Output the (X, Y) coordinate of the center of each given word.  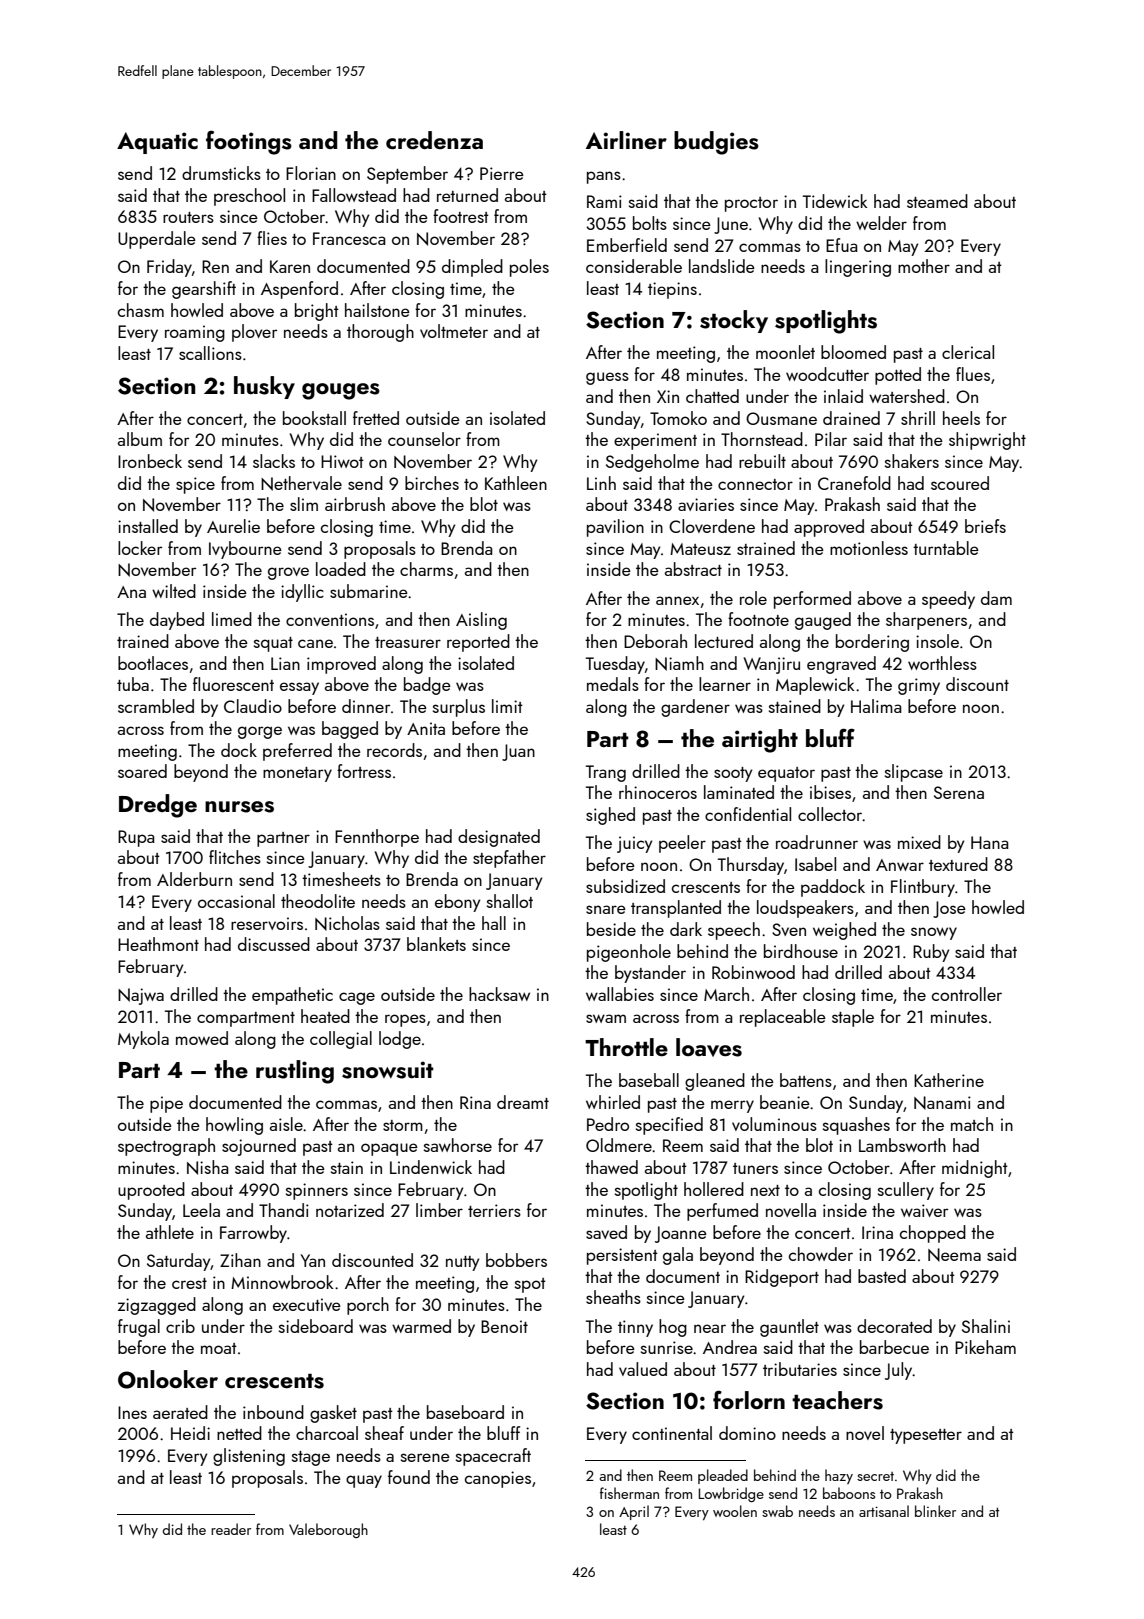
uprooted (151, 1191)
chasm (141, 310)
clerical (968, 352)
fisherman (629, 1493)
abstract (693, 569)
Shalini (986, 1326)
